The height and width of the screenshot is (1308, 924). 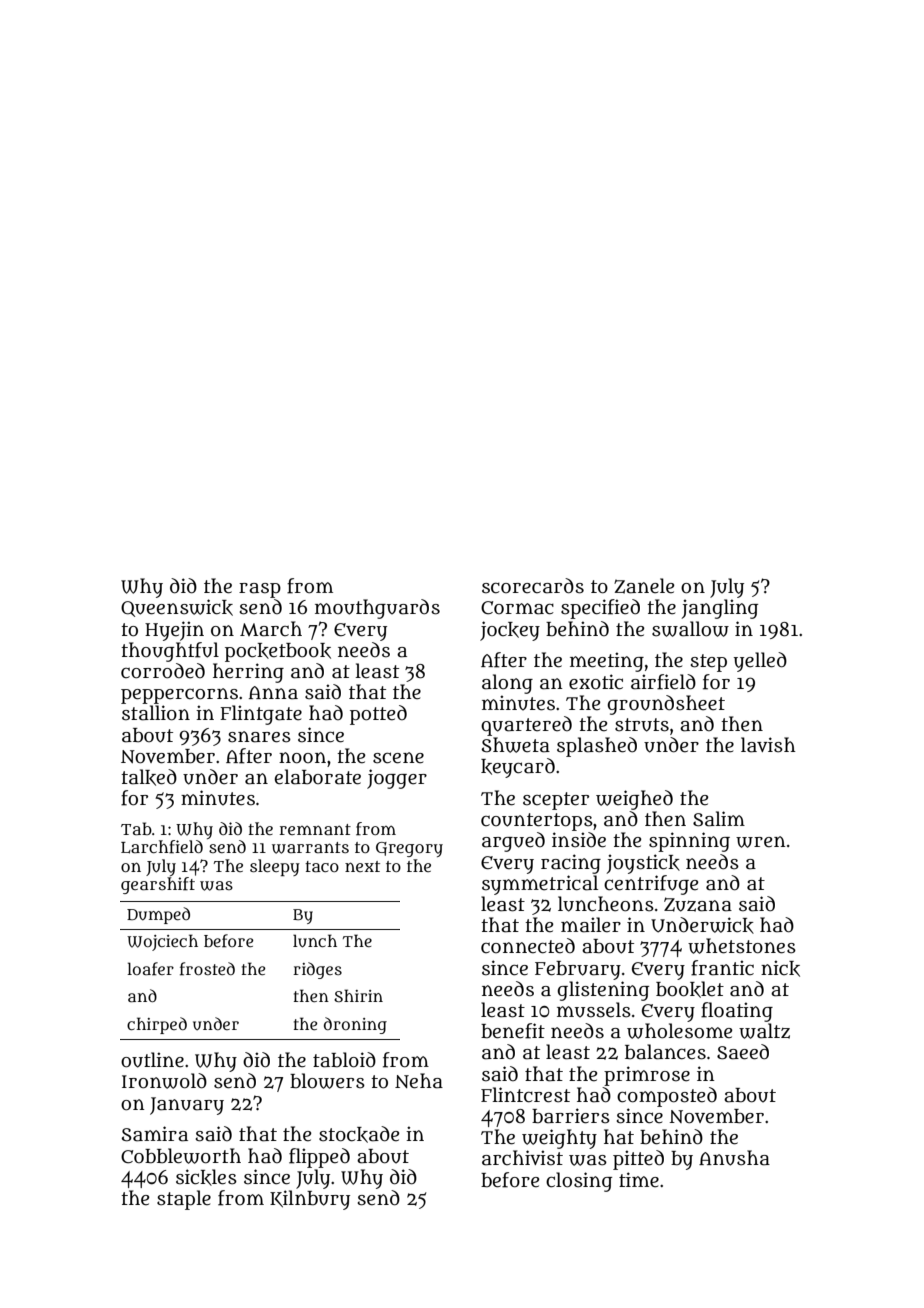 What do you see at coordinates (644, 586) in the screenshot?
I see `Zanele` at bounding box center [644, 586].
